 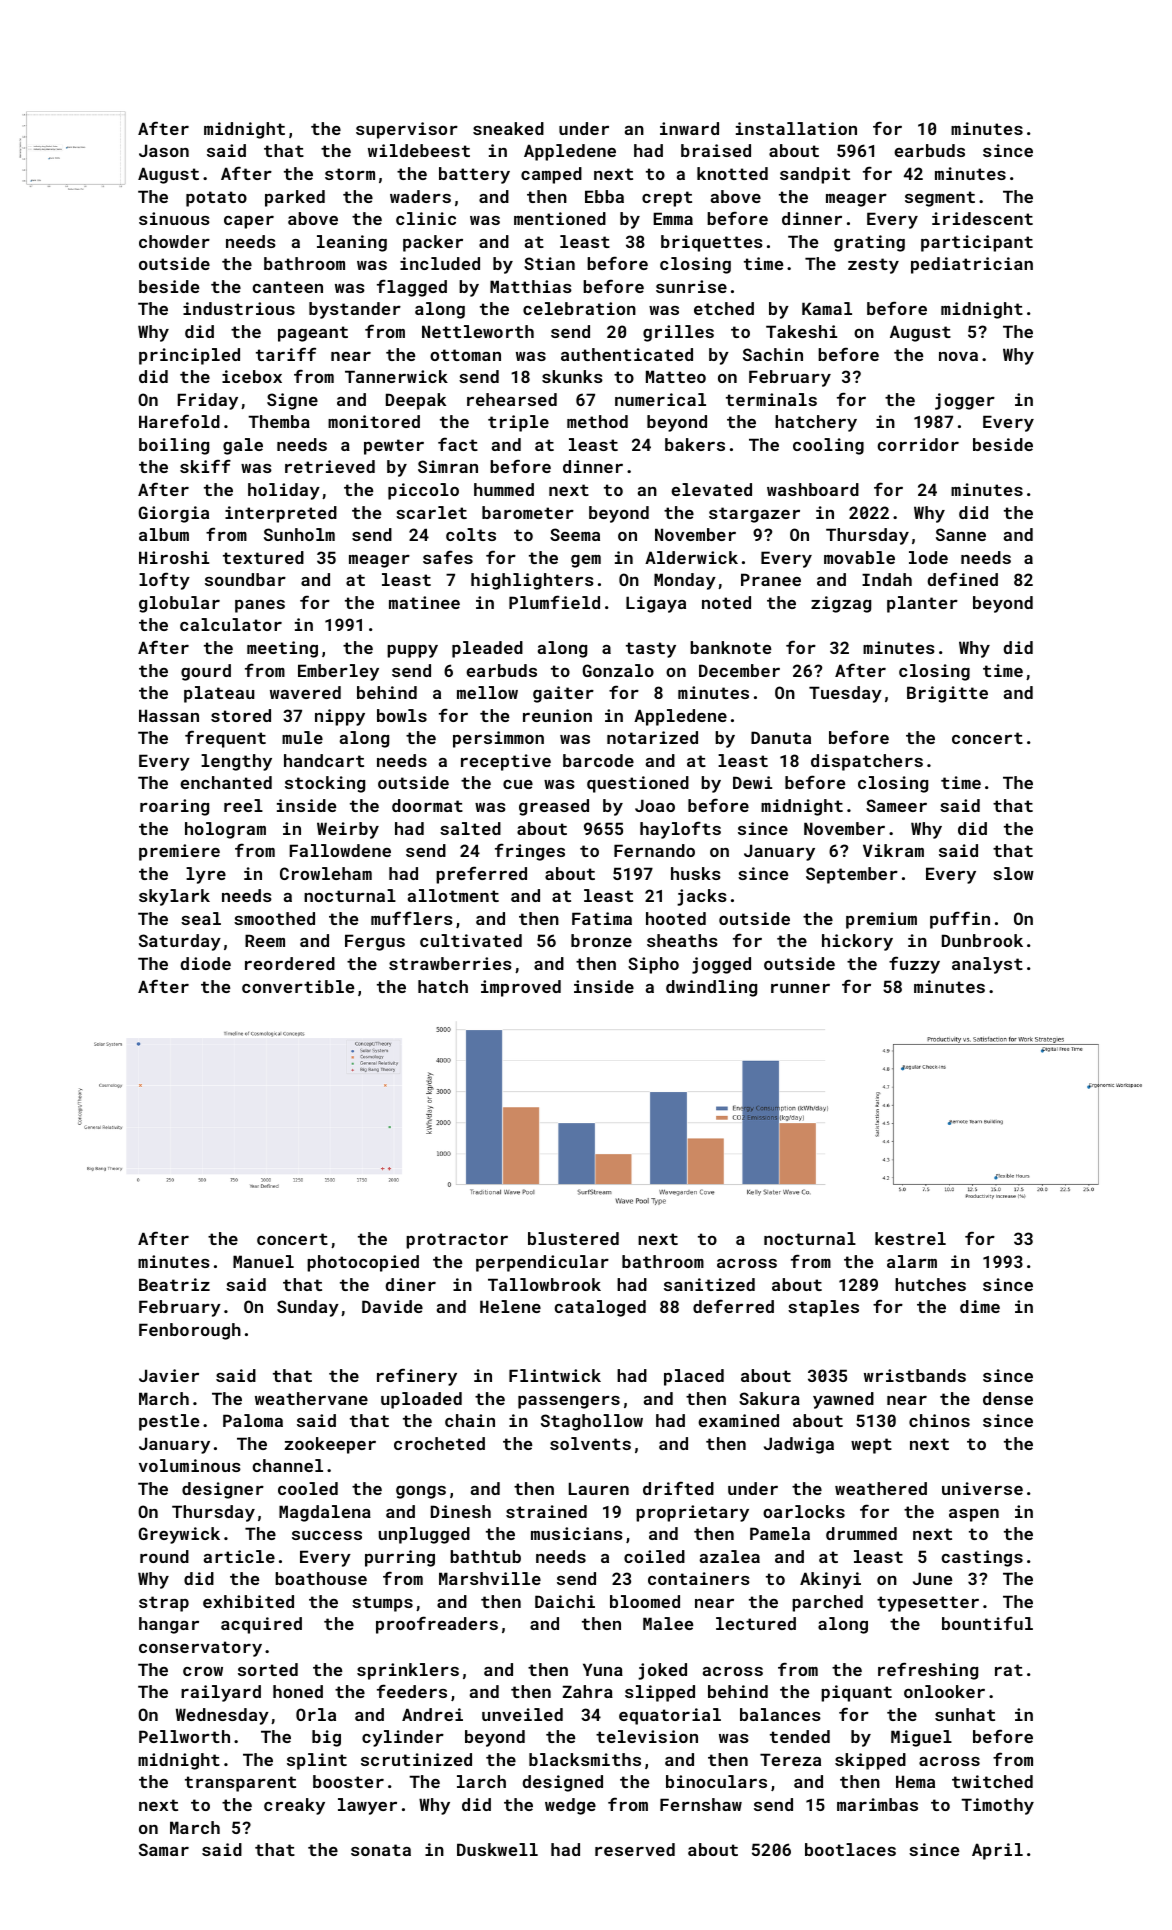 I want to click on principled, so click(x=189, y=356).
